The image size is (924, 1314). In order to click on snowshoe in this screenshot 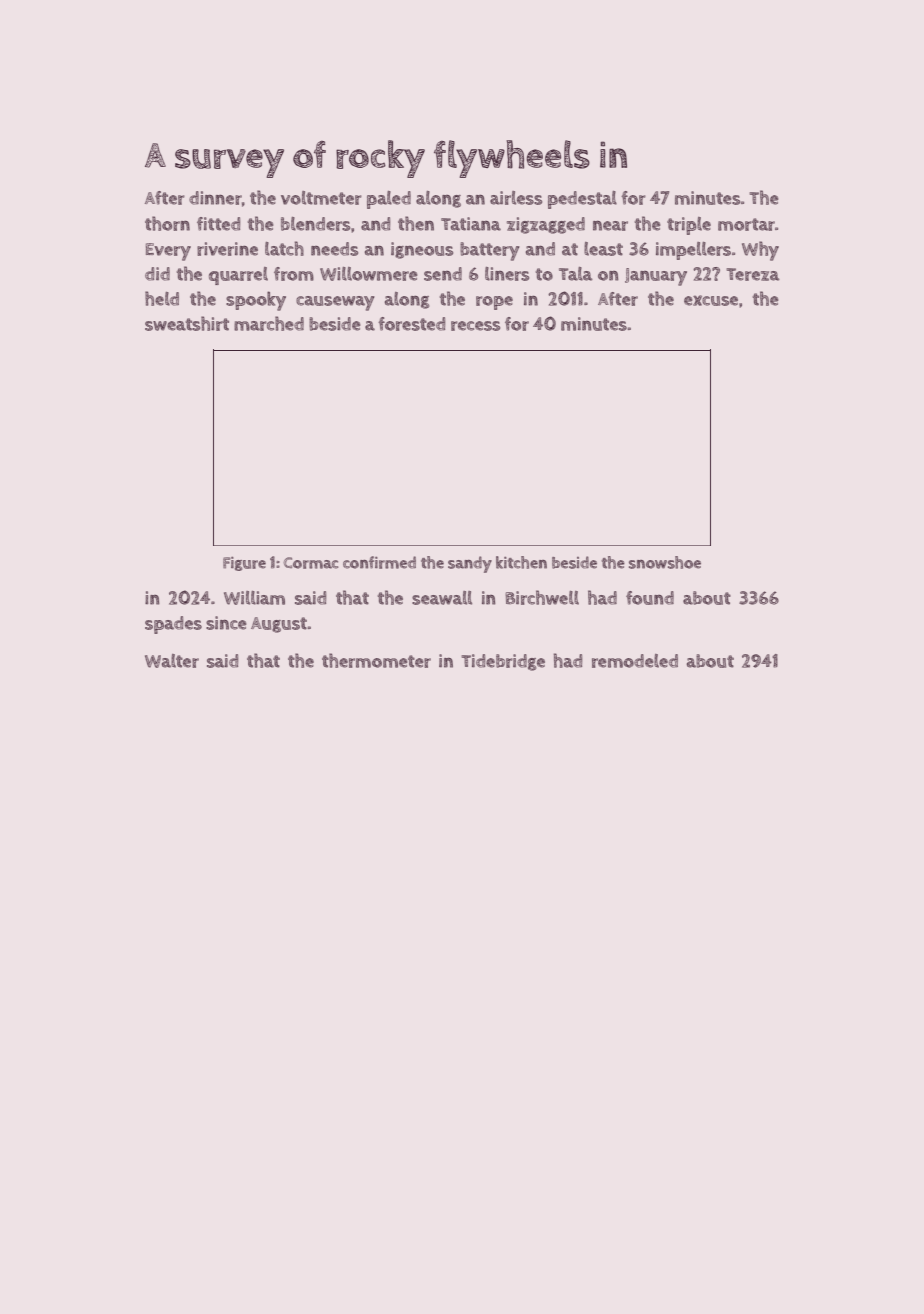, I will do `click(665, 562)`.
